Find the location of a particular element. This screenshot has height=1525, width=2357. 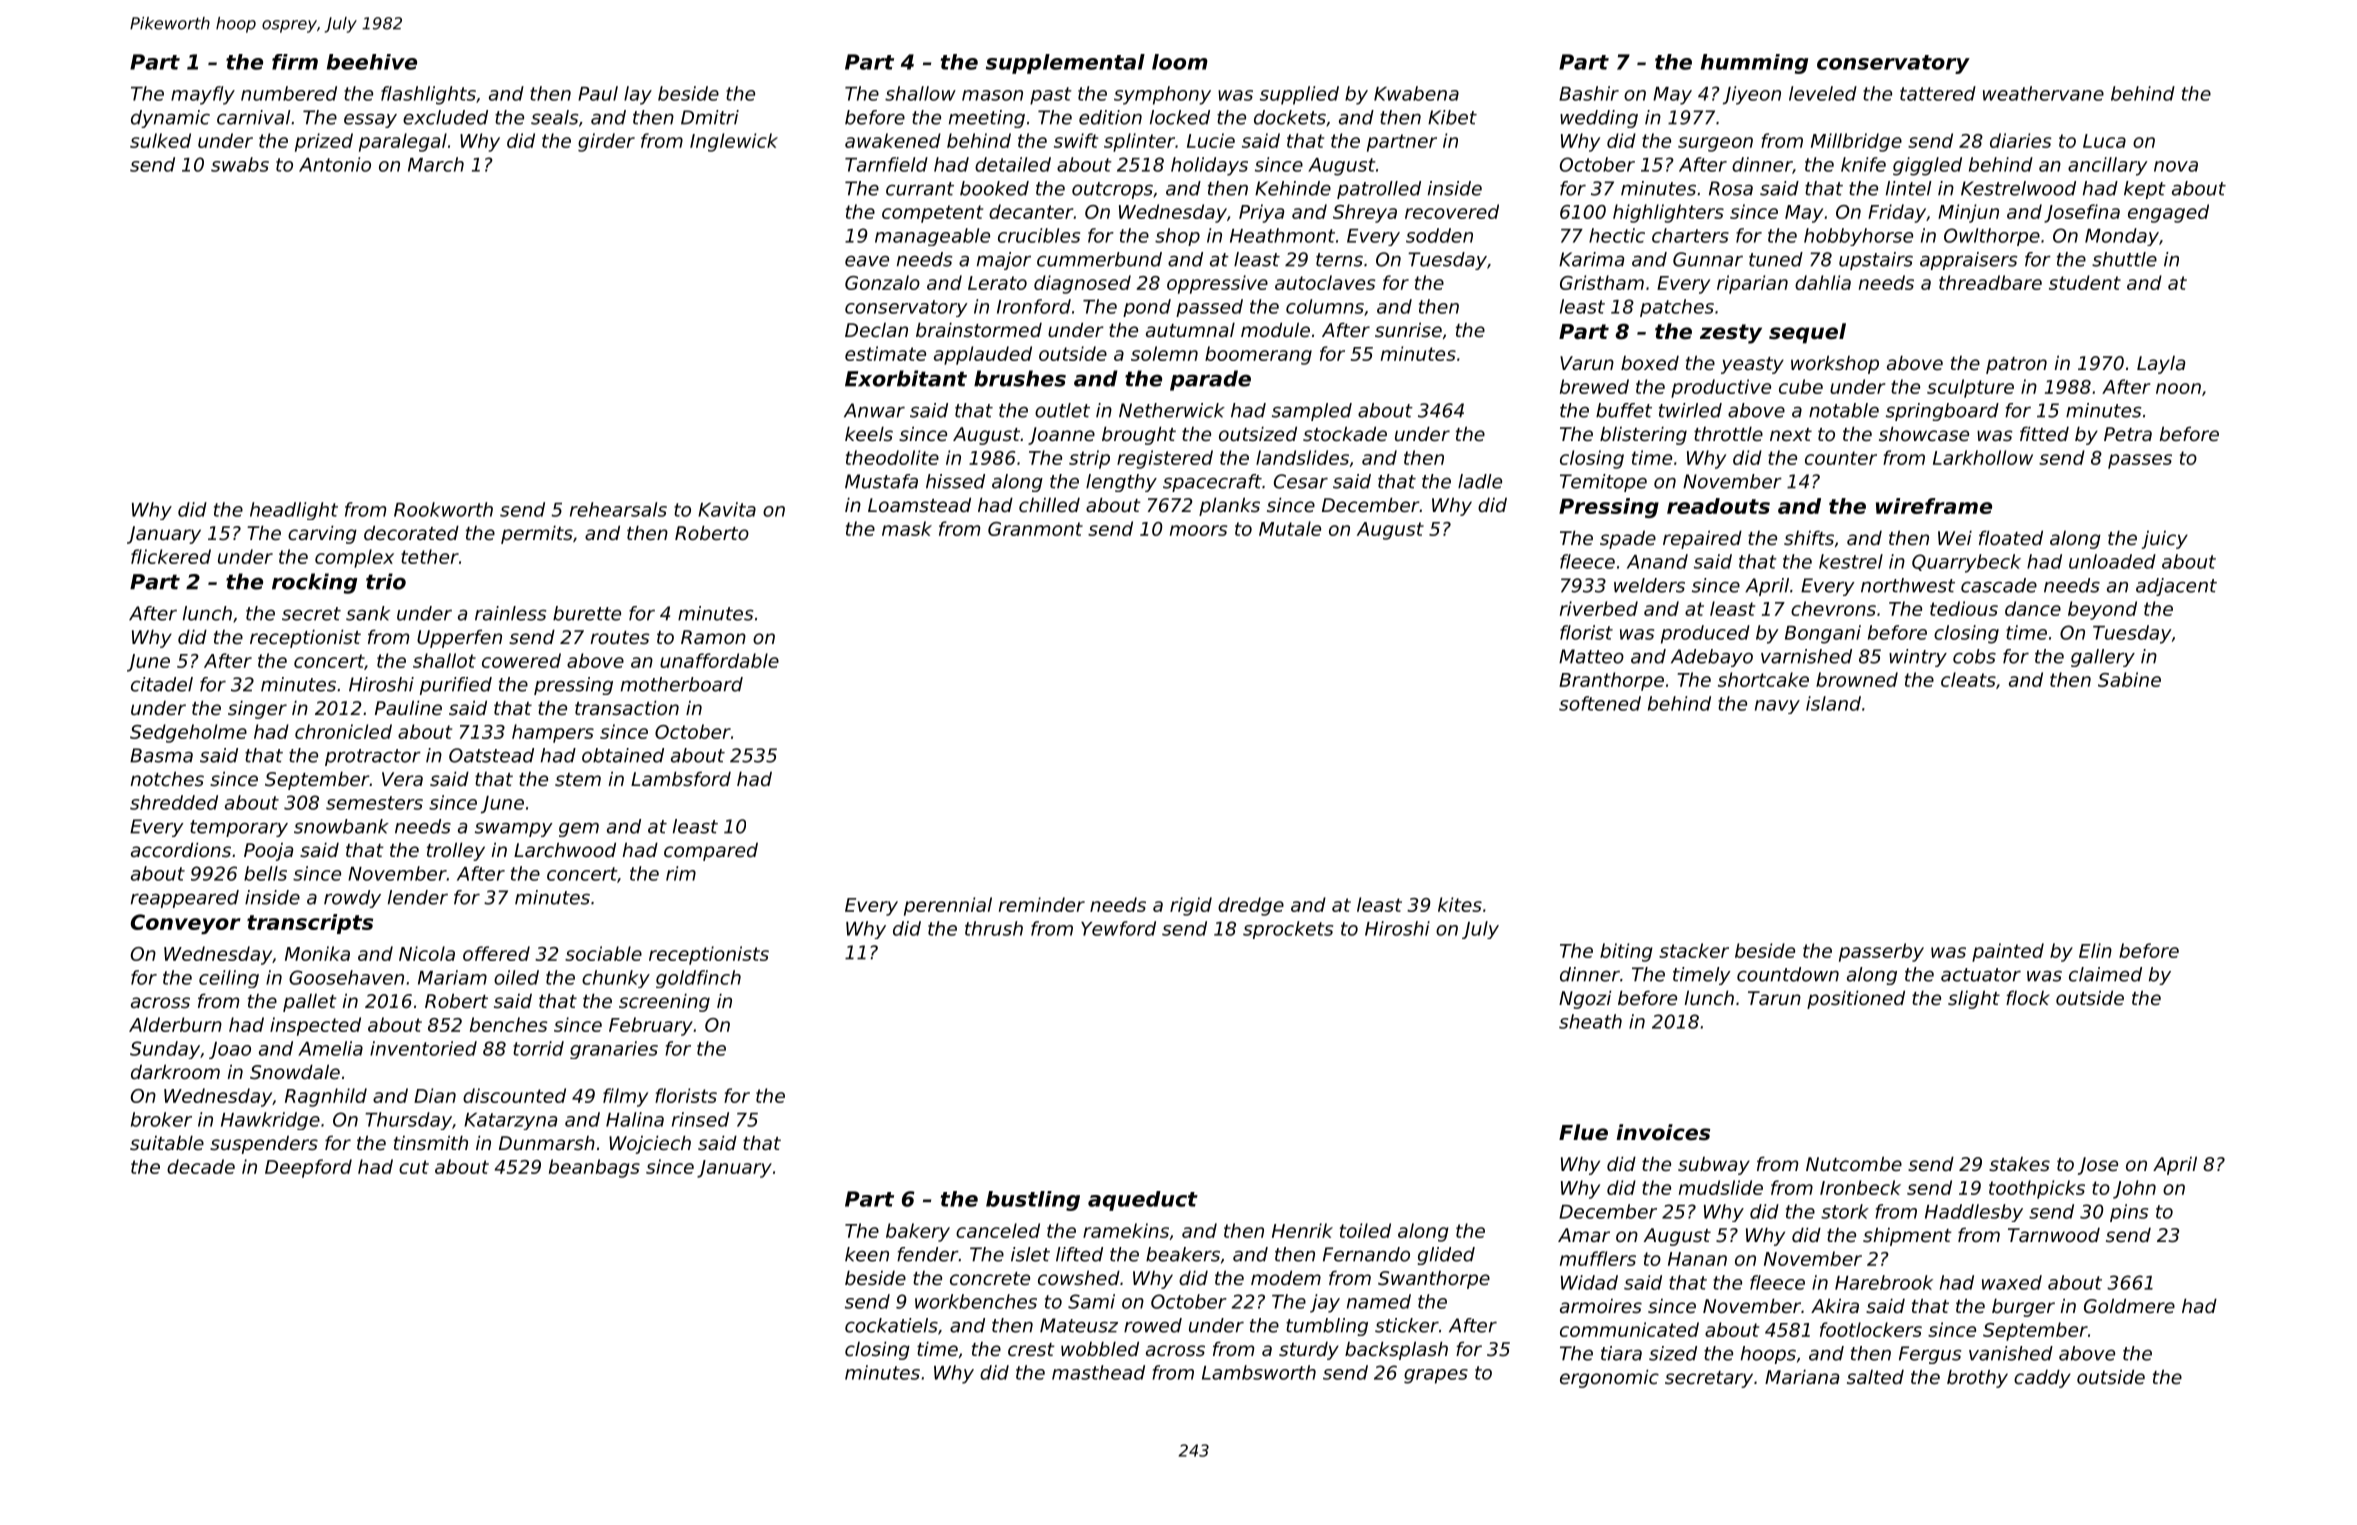

cockatiels is located at coordinates (891, 1325).
